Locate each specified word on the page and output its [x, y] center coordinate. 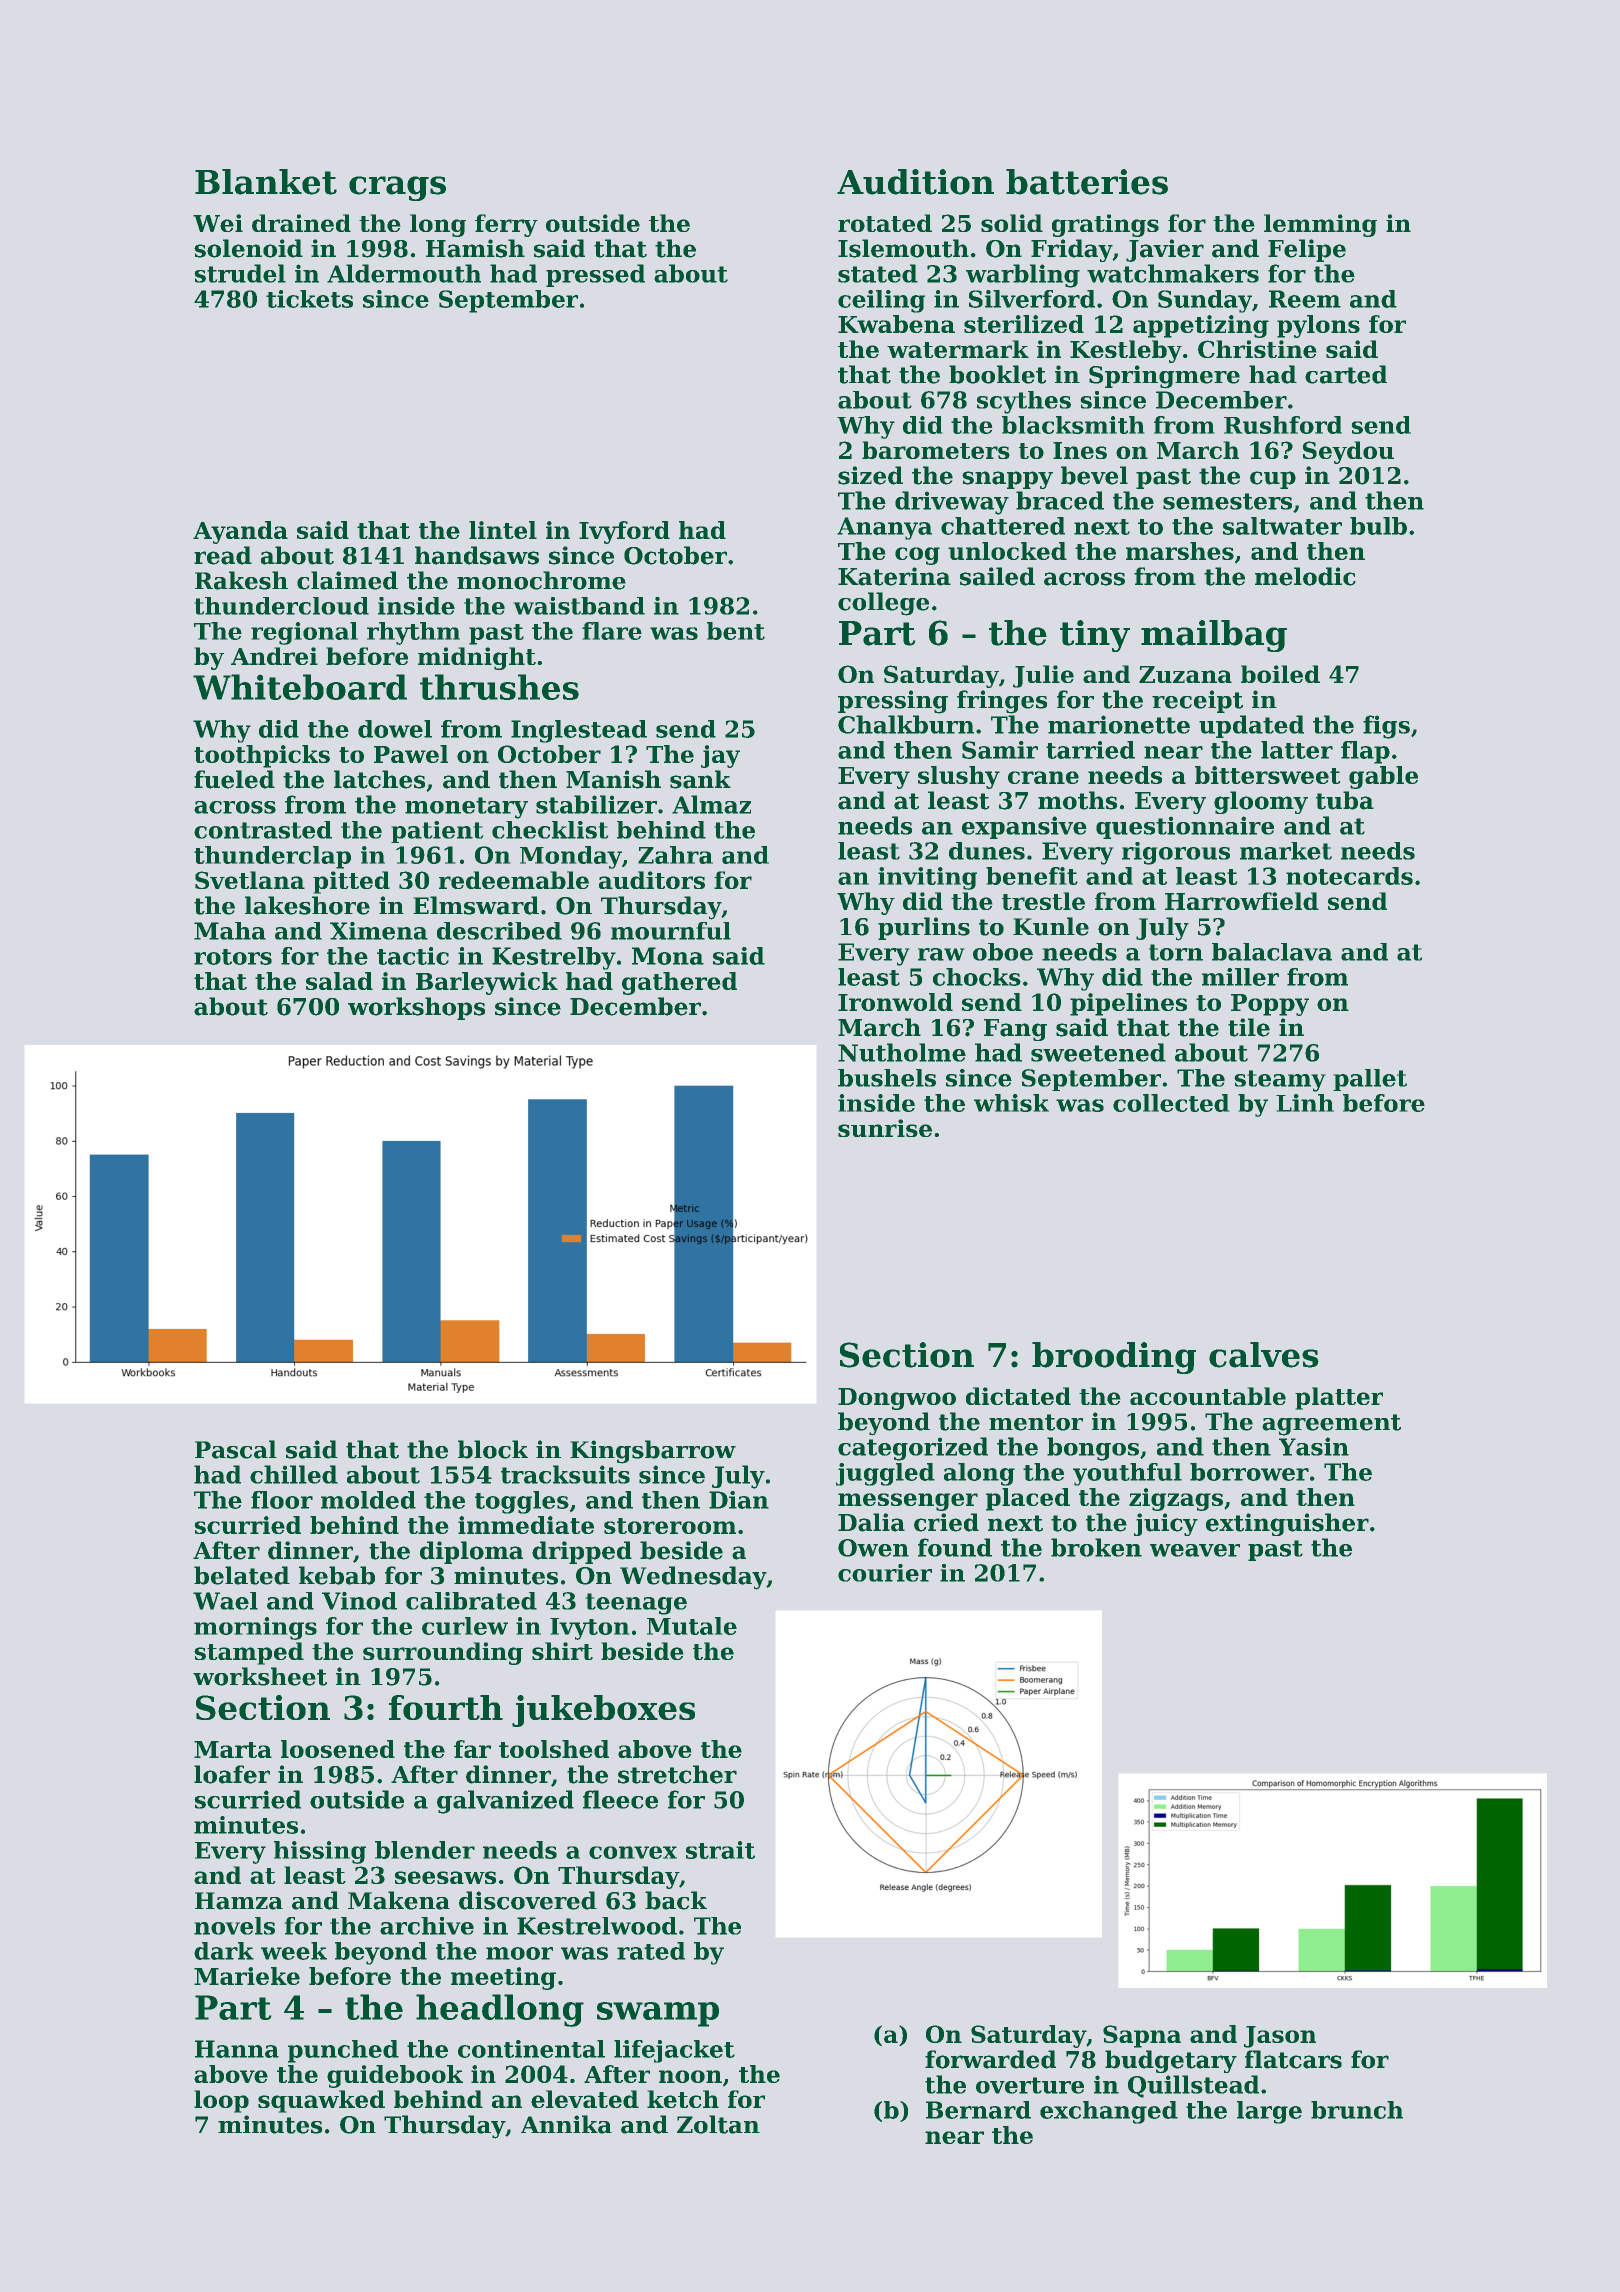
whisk [1011, 1103]
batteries [1087, 182]
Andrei [274, 656]
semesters [1227, 501]
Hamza [239, 1901]
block [493, 1449]
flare [612, 631]
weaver [1195, 1550]
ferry [506, 225]
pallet [1370, 1080]
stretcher [677, 1774]
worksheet [260, 1676]
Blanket [266, 182]
